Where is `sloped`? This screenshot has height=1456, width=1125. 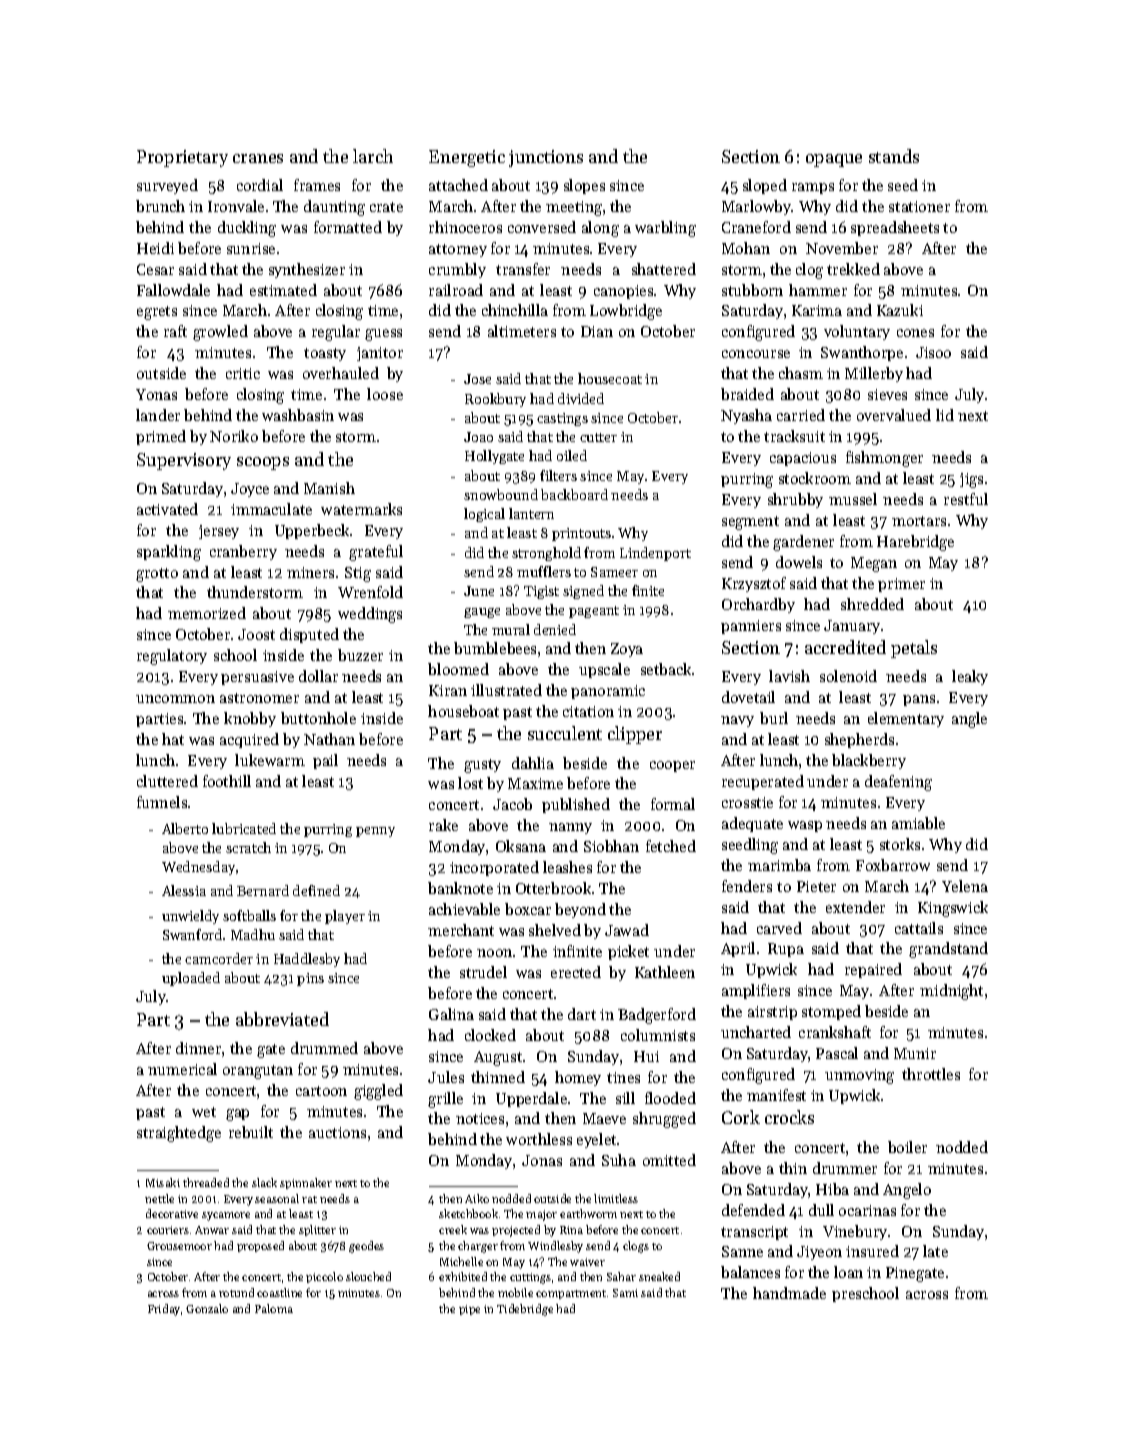 sloped is located at coordinates (765, 186).
